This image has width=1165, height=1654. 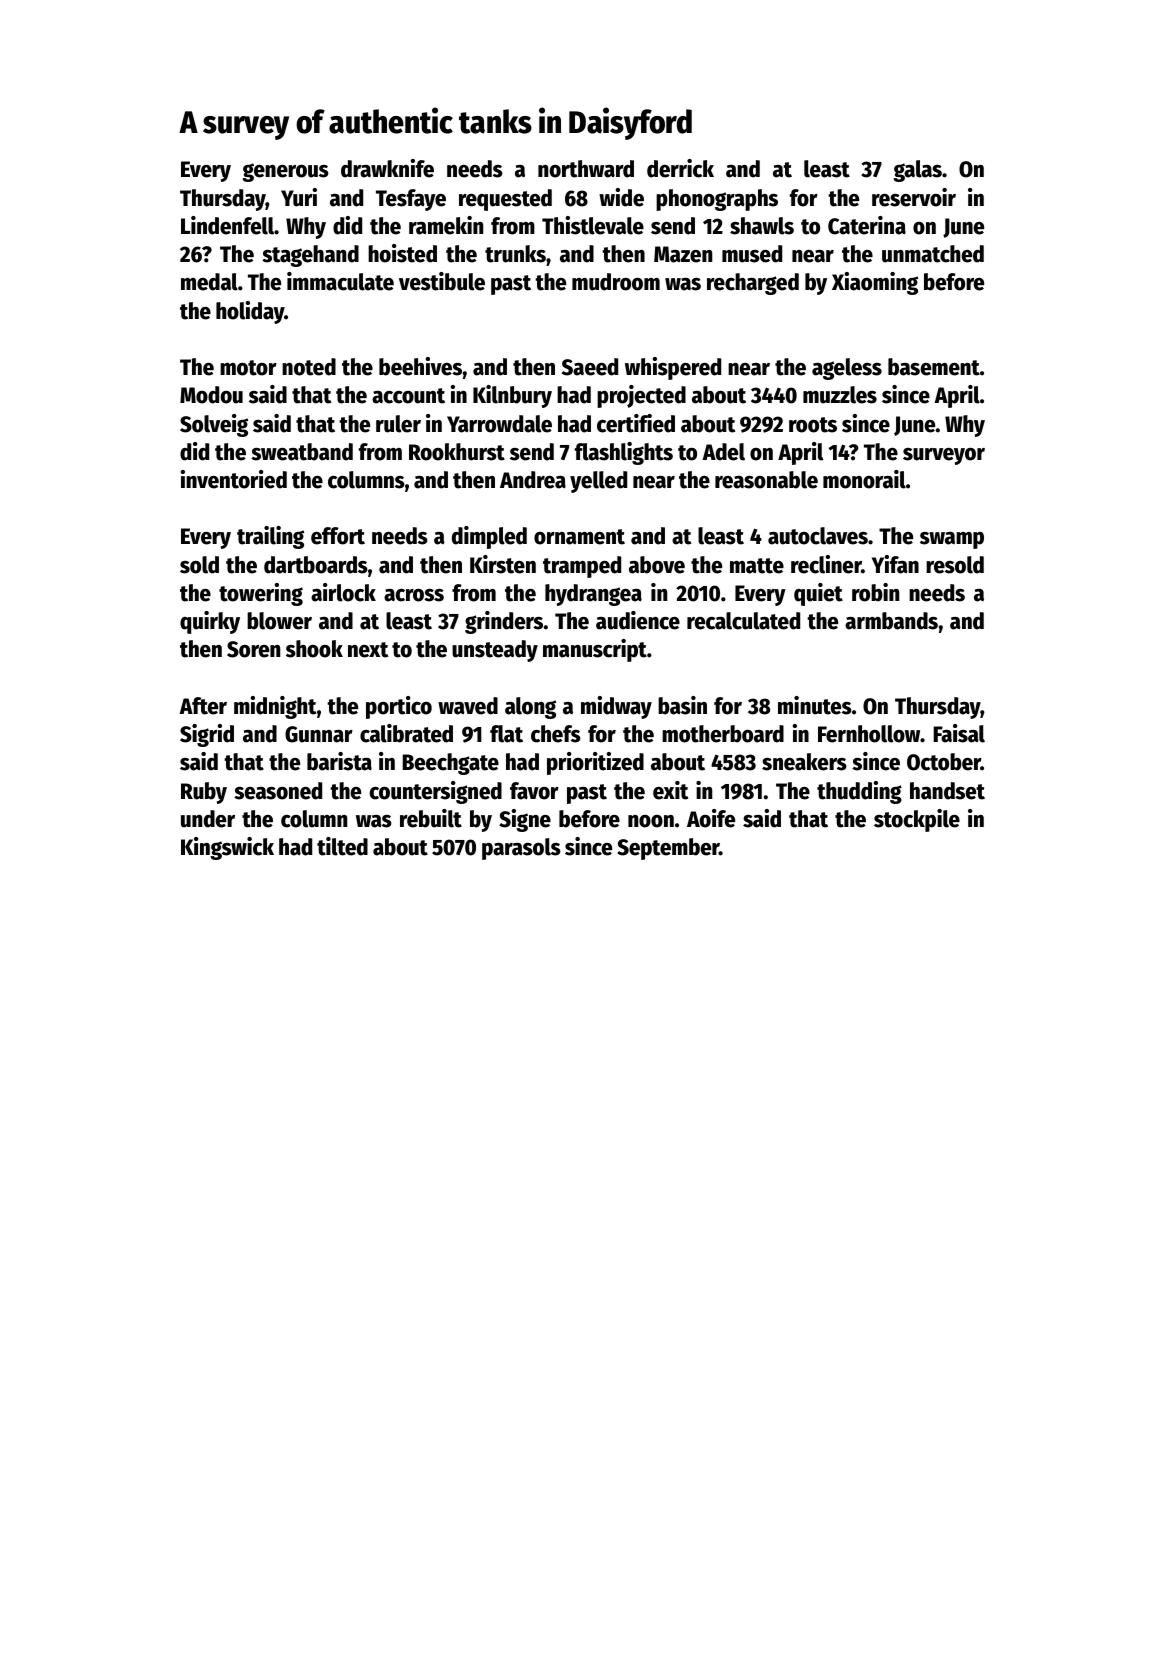 I want to click on September, so click(x=668, y=849).
